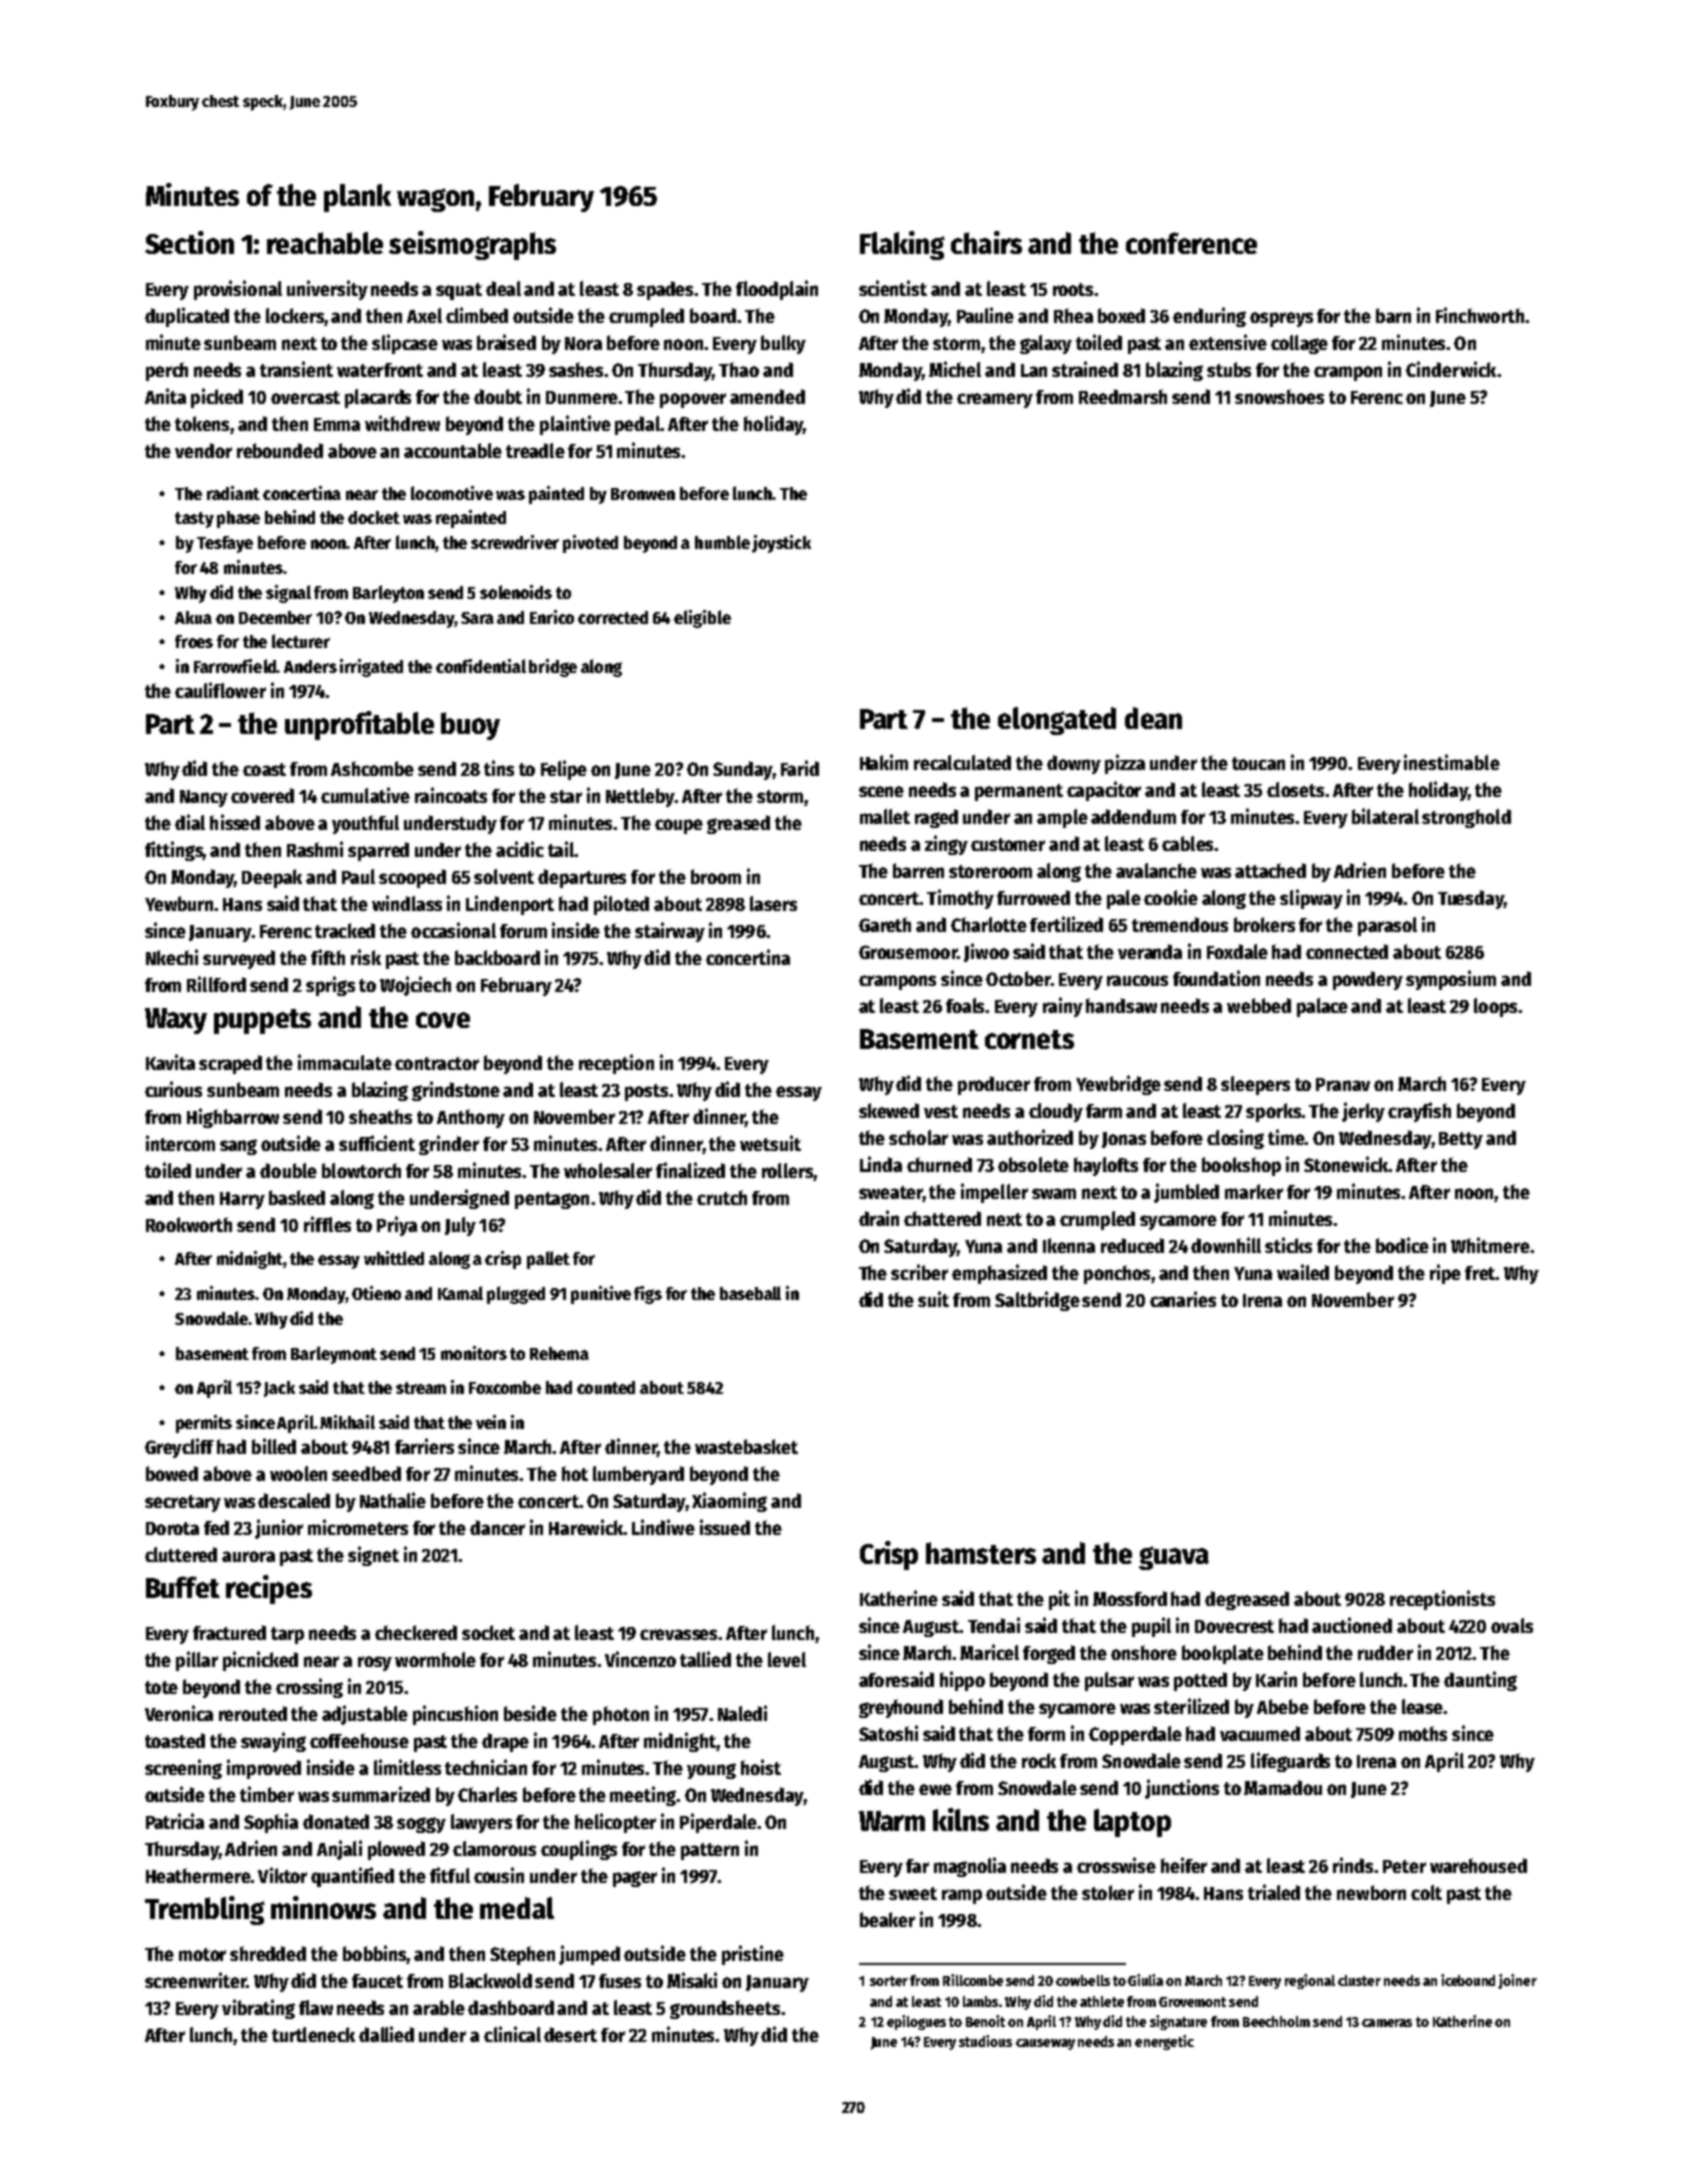 The width and height of the document is (1683, 2178). What do you see at coordinates (268, 1953) in the document?
I see `shredded` at bounding box center [268, 1953].
